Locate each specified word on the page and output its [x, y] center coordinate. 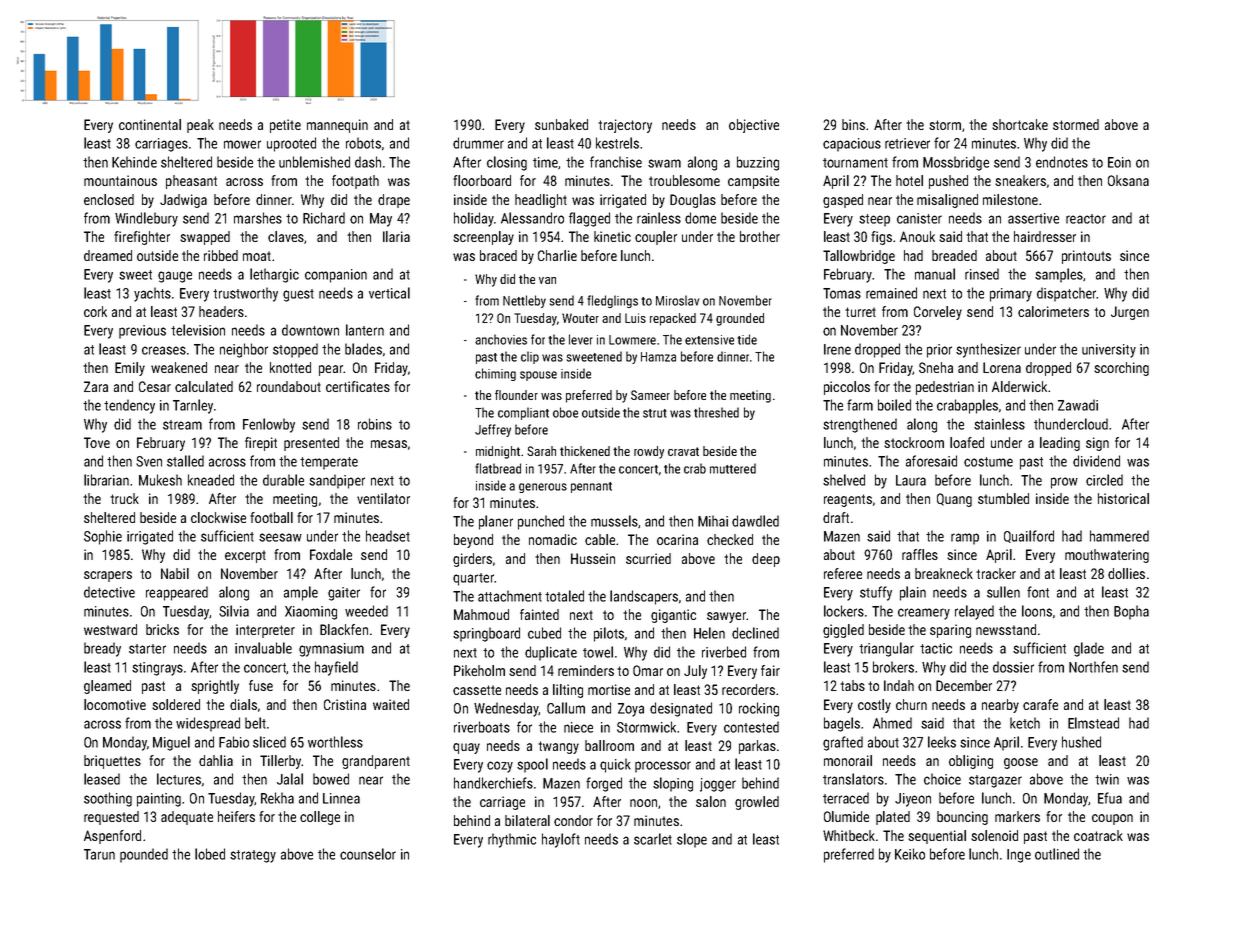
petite [285, 126]
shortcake [1020, 124]
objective [754, 126]
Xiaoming [311, 613]
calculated [204, 386]
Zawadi [1078, 405]
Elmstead [1093, 723]
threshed [716, 412]
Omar [648, 670]
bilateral [527, 820]
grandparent [376, 762]
